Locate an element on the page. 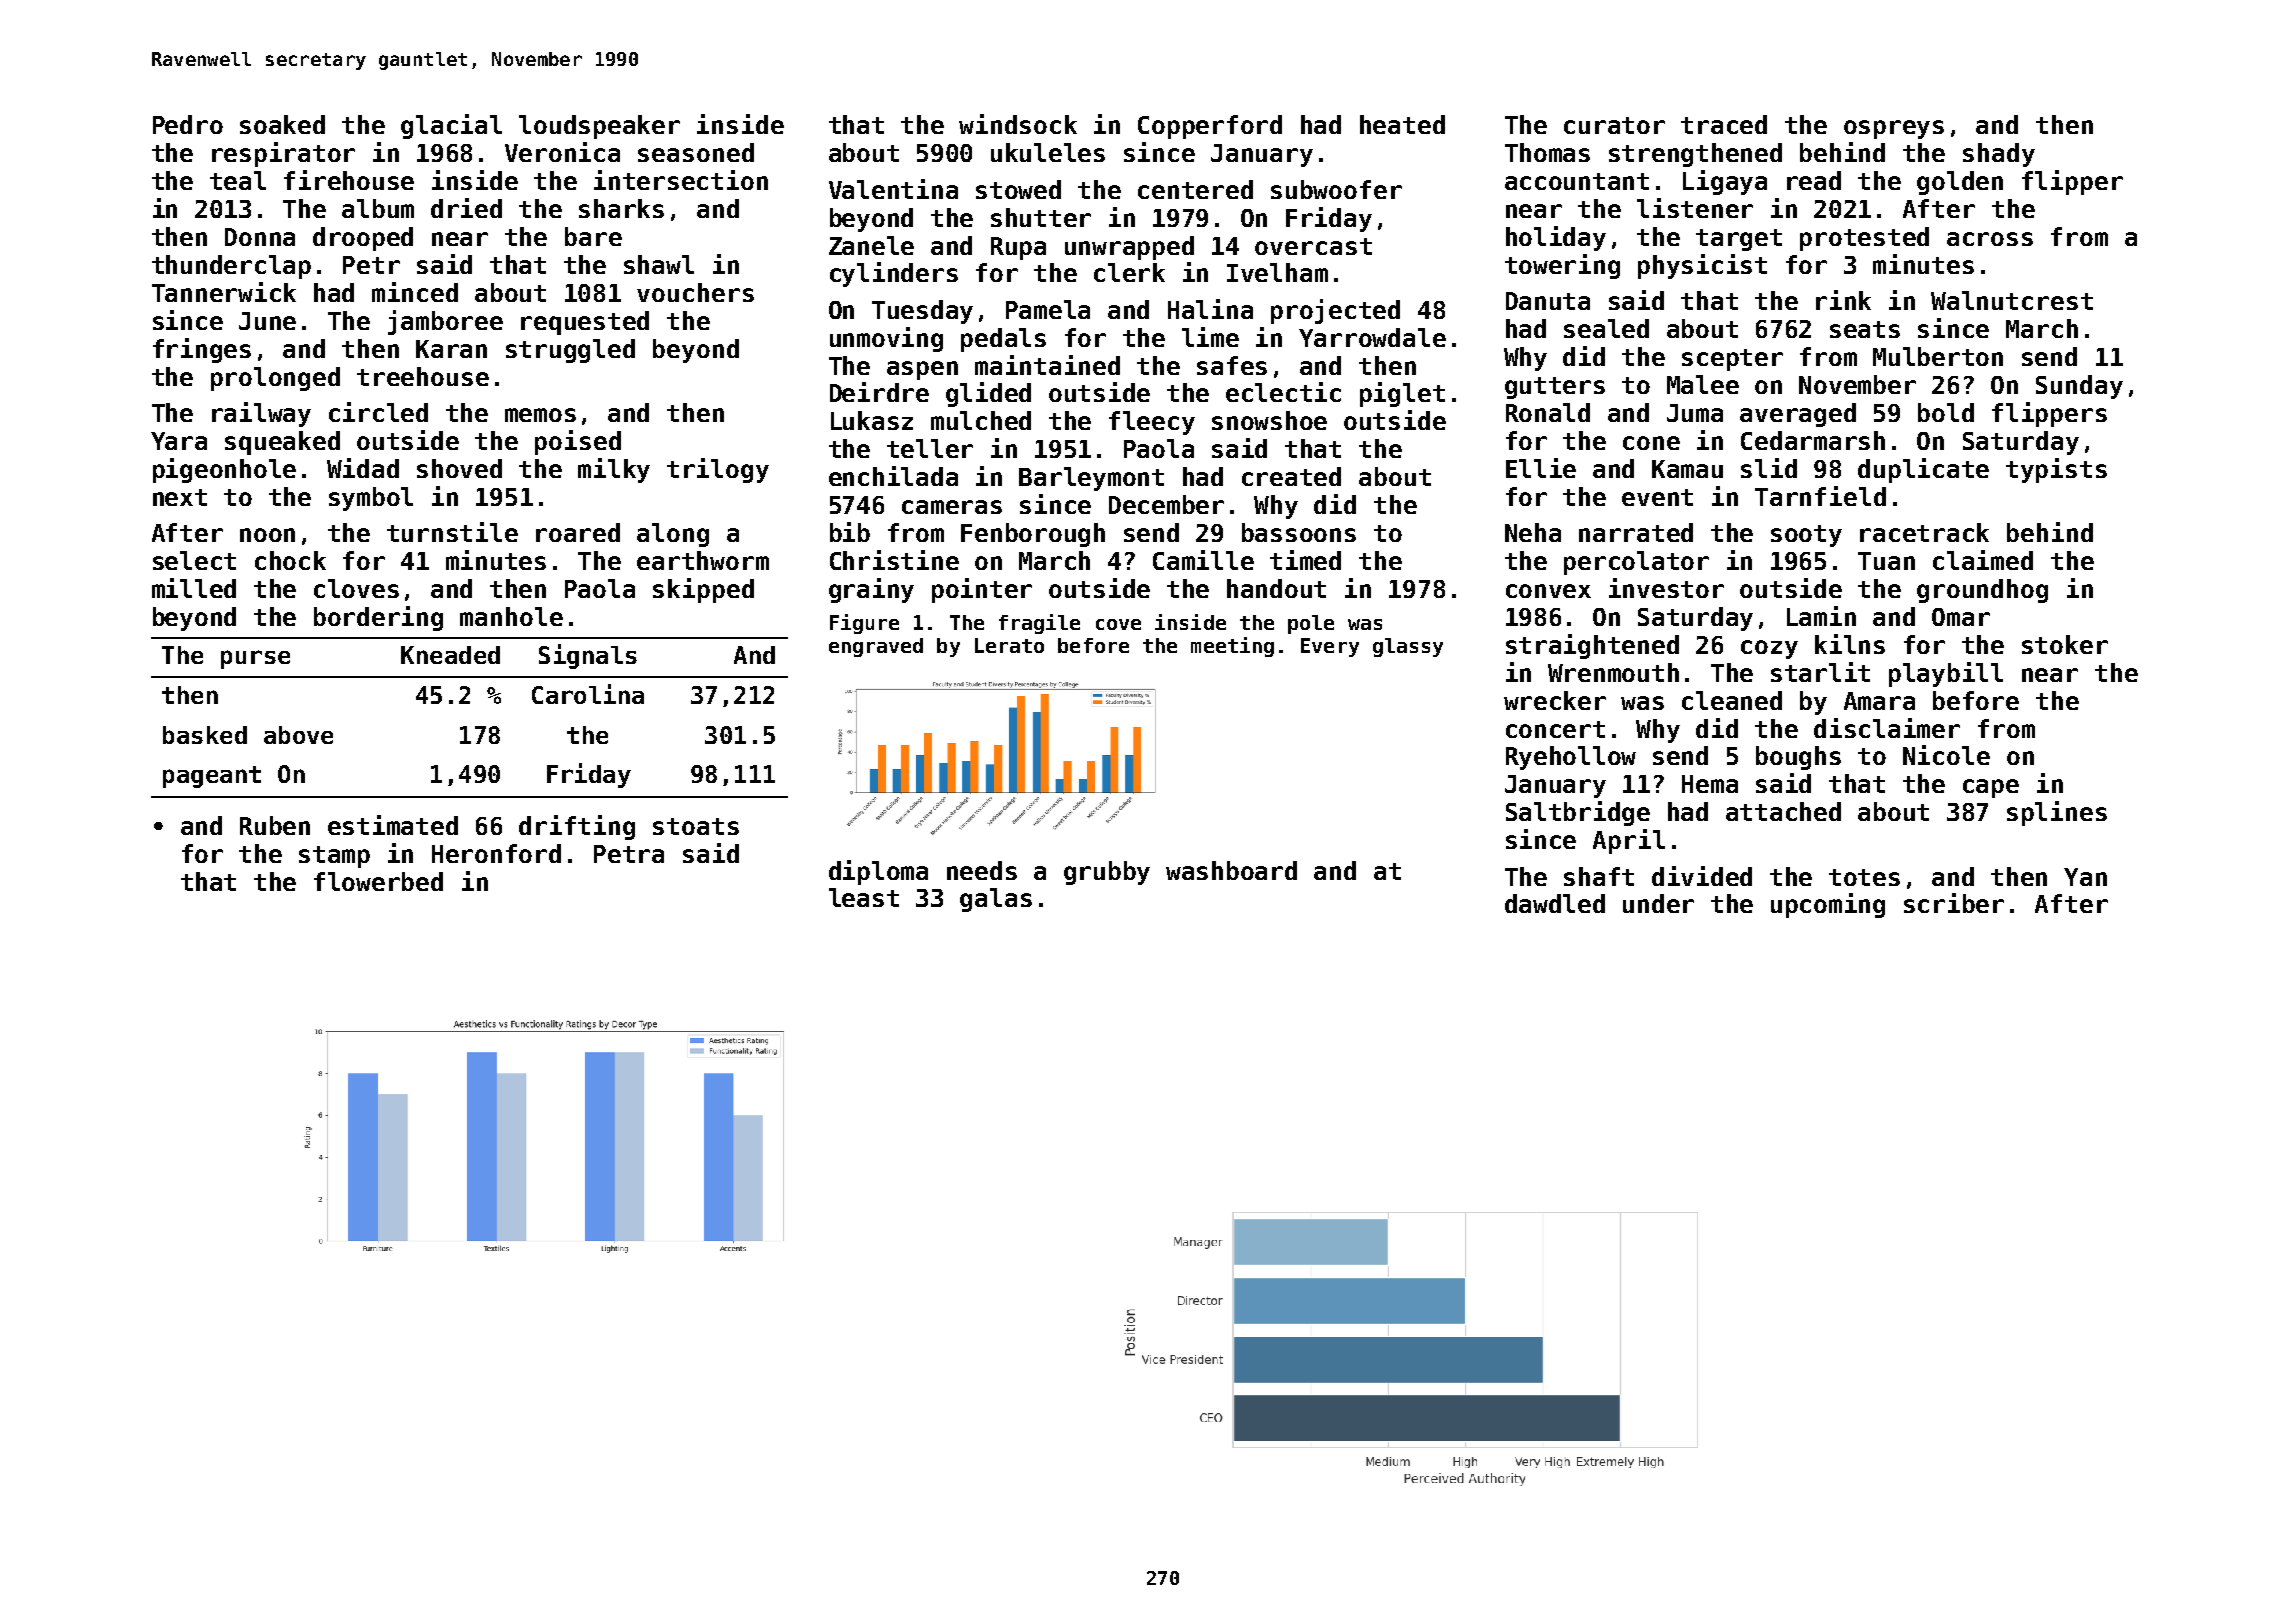  basked is located at coordinates (205, 735).
